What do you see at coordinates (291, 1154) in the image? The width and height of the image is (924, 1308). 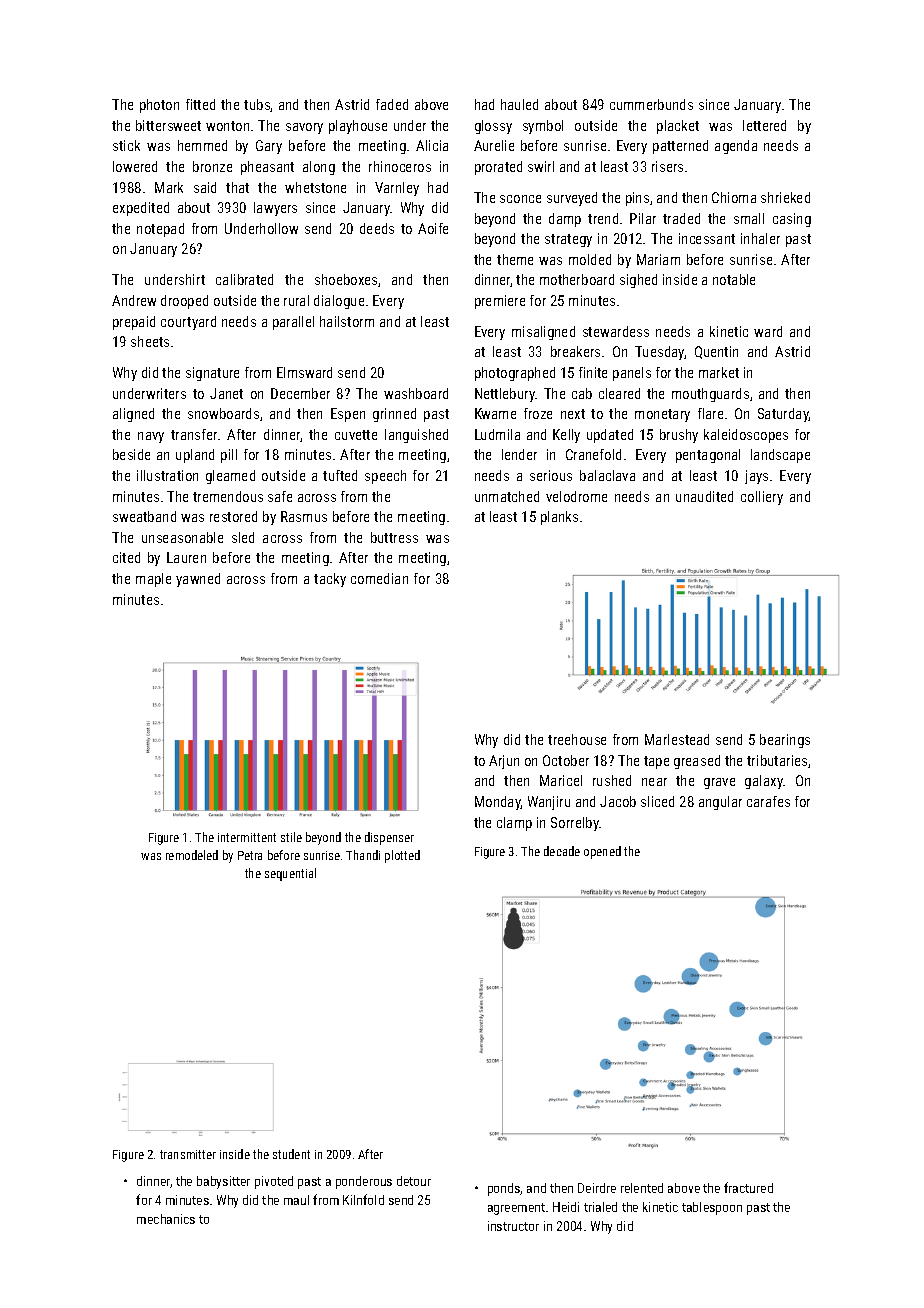 I see `student` at bounding box center [291, 1154].
